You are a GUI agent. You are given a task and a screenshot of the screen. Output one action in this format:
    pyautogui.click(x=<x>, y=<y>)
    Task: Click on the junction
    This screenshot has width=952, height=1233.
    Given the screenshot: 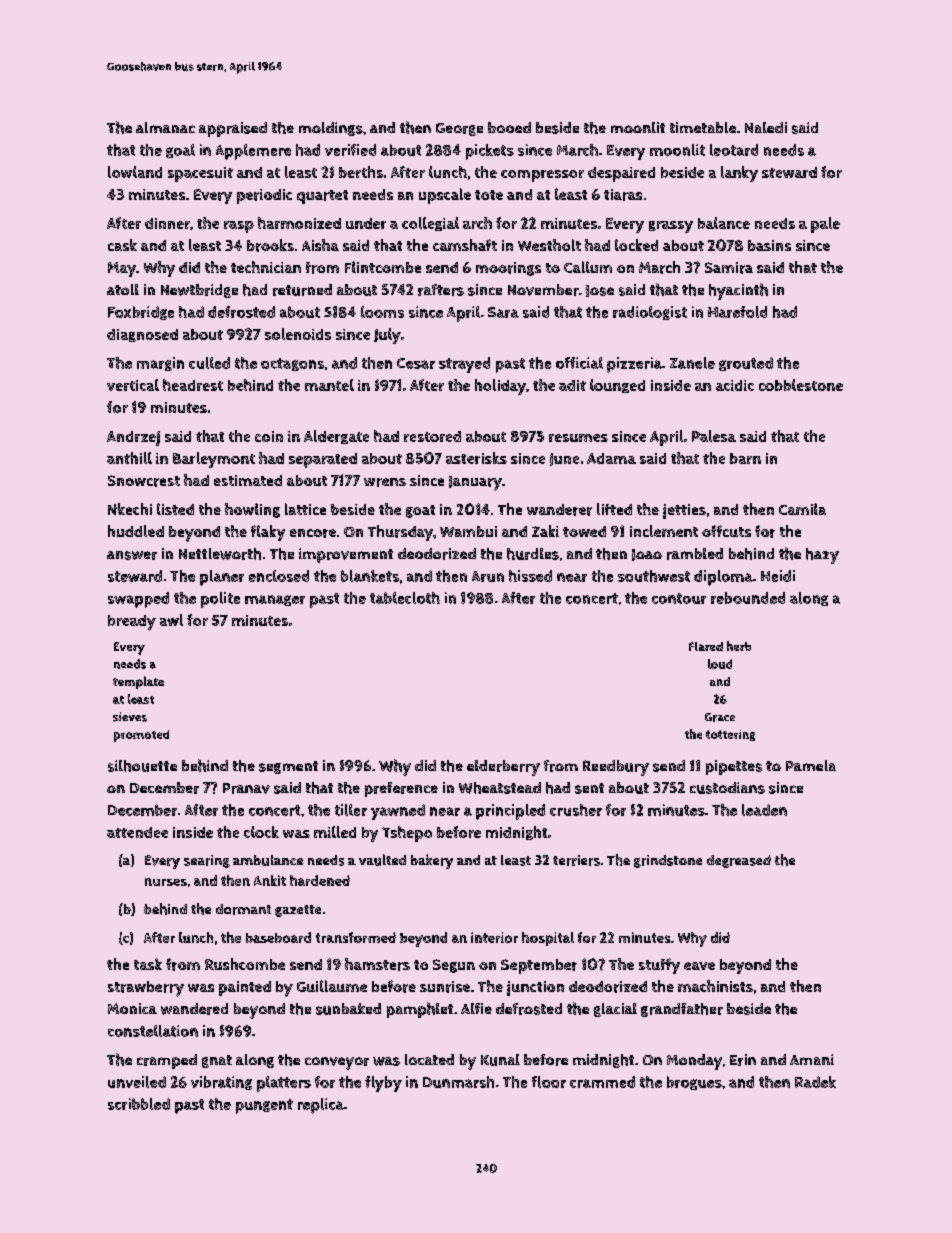 What is the action you would take?
    pyautogui.click(x=535, y=988)
